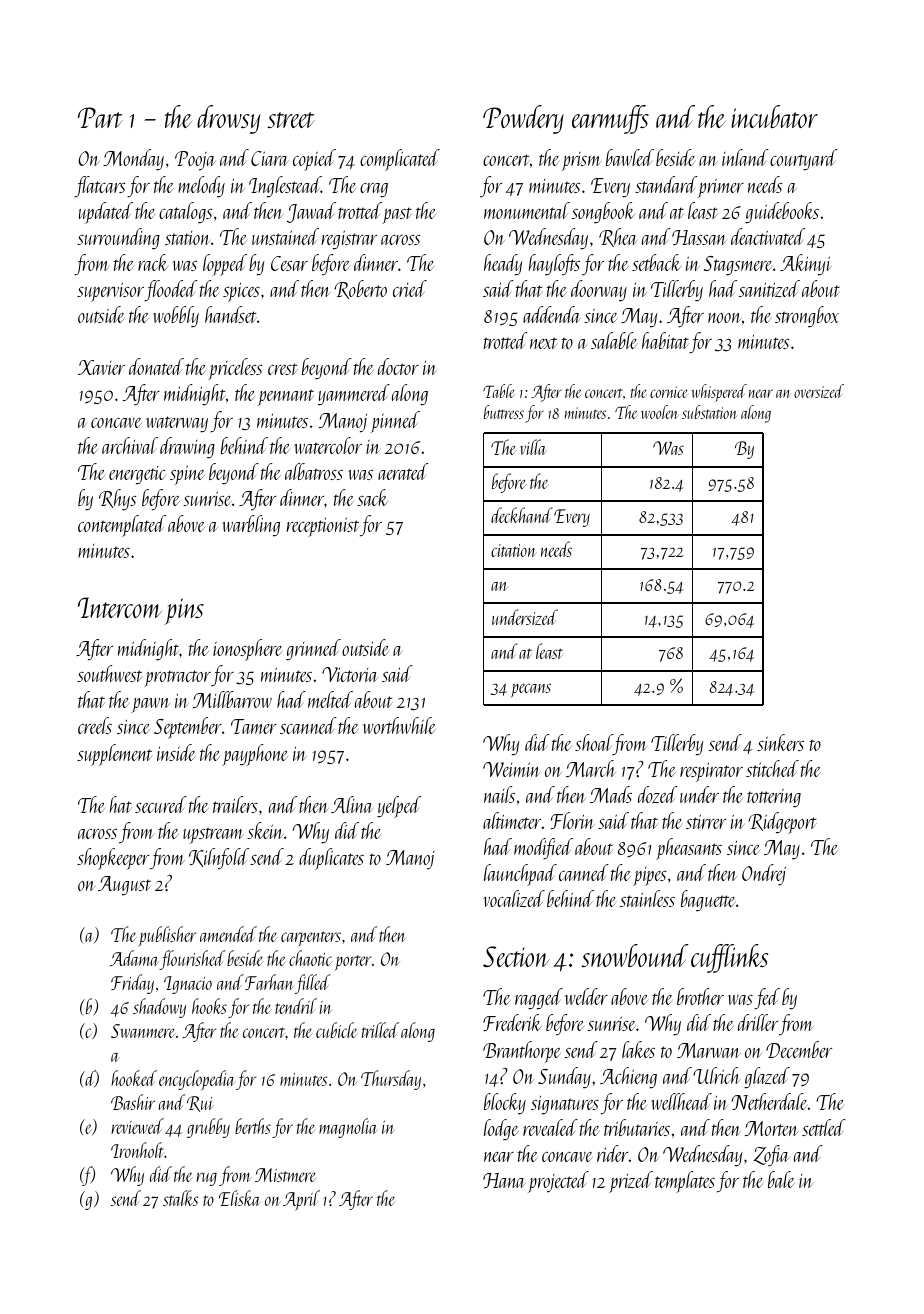 The image size is (924, 1314). What do you see at coordinates (512, 1022) in the screenshot?
I see `Frederik` at bounding box center [512, 1022].
